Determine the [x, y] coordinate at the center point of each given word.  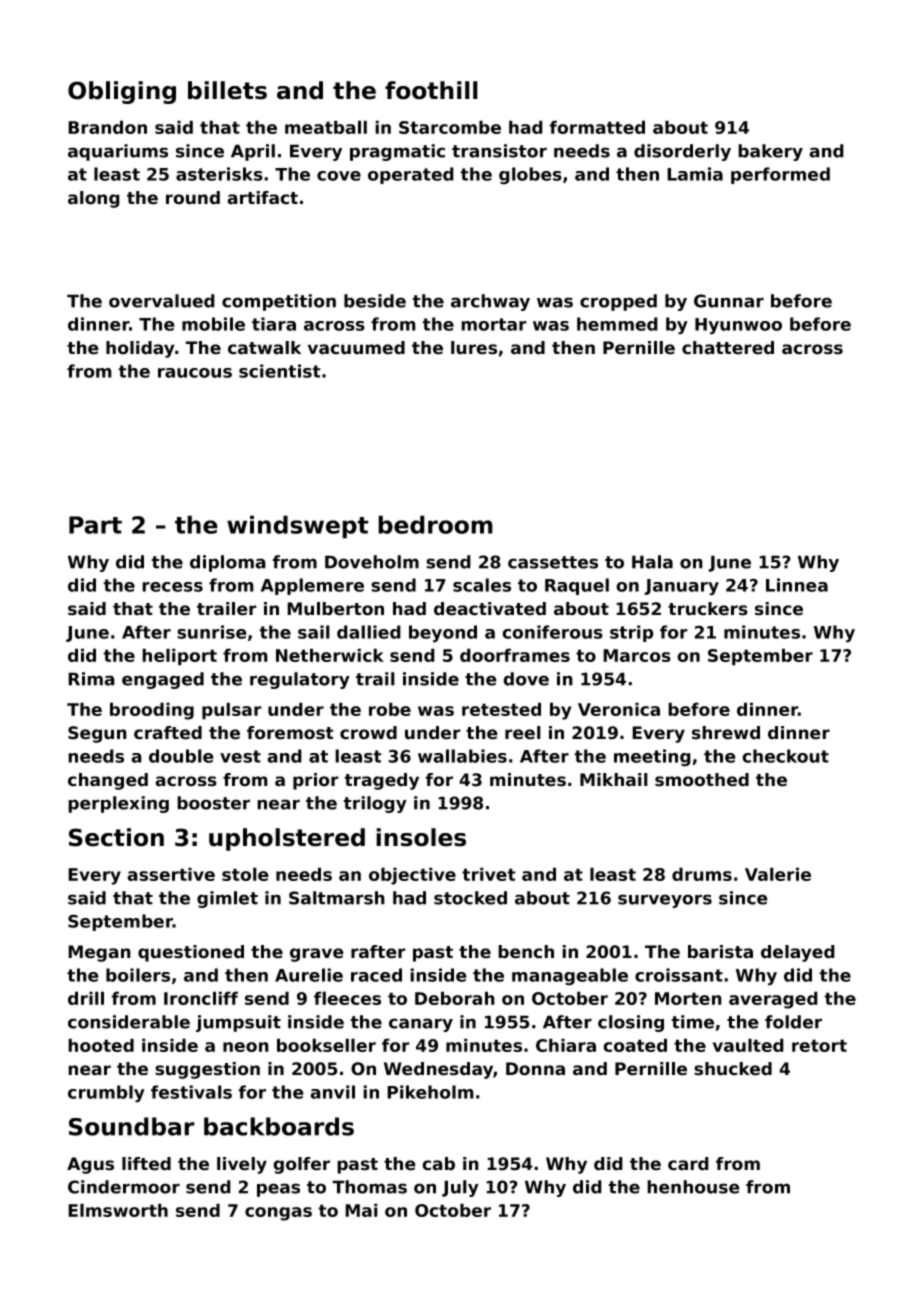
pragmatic [397, 152]
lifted [146, 1164]
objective [412, 876]
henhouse [693, 1187]
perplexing [118, 804]
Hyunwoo [738, 326]
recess [172, 587]
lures [474, 348]
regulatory [300, 680]
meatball [326, 127]
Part [95, 525]
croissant [679, 975]
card [688, 1164]
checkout [785, 756]
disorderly [682, 152]
